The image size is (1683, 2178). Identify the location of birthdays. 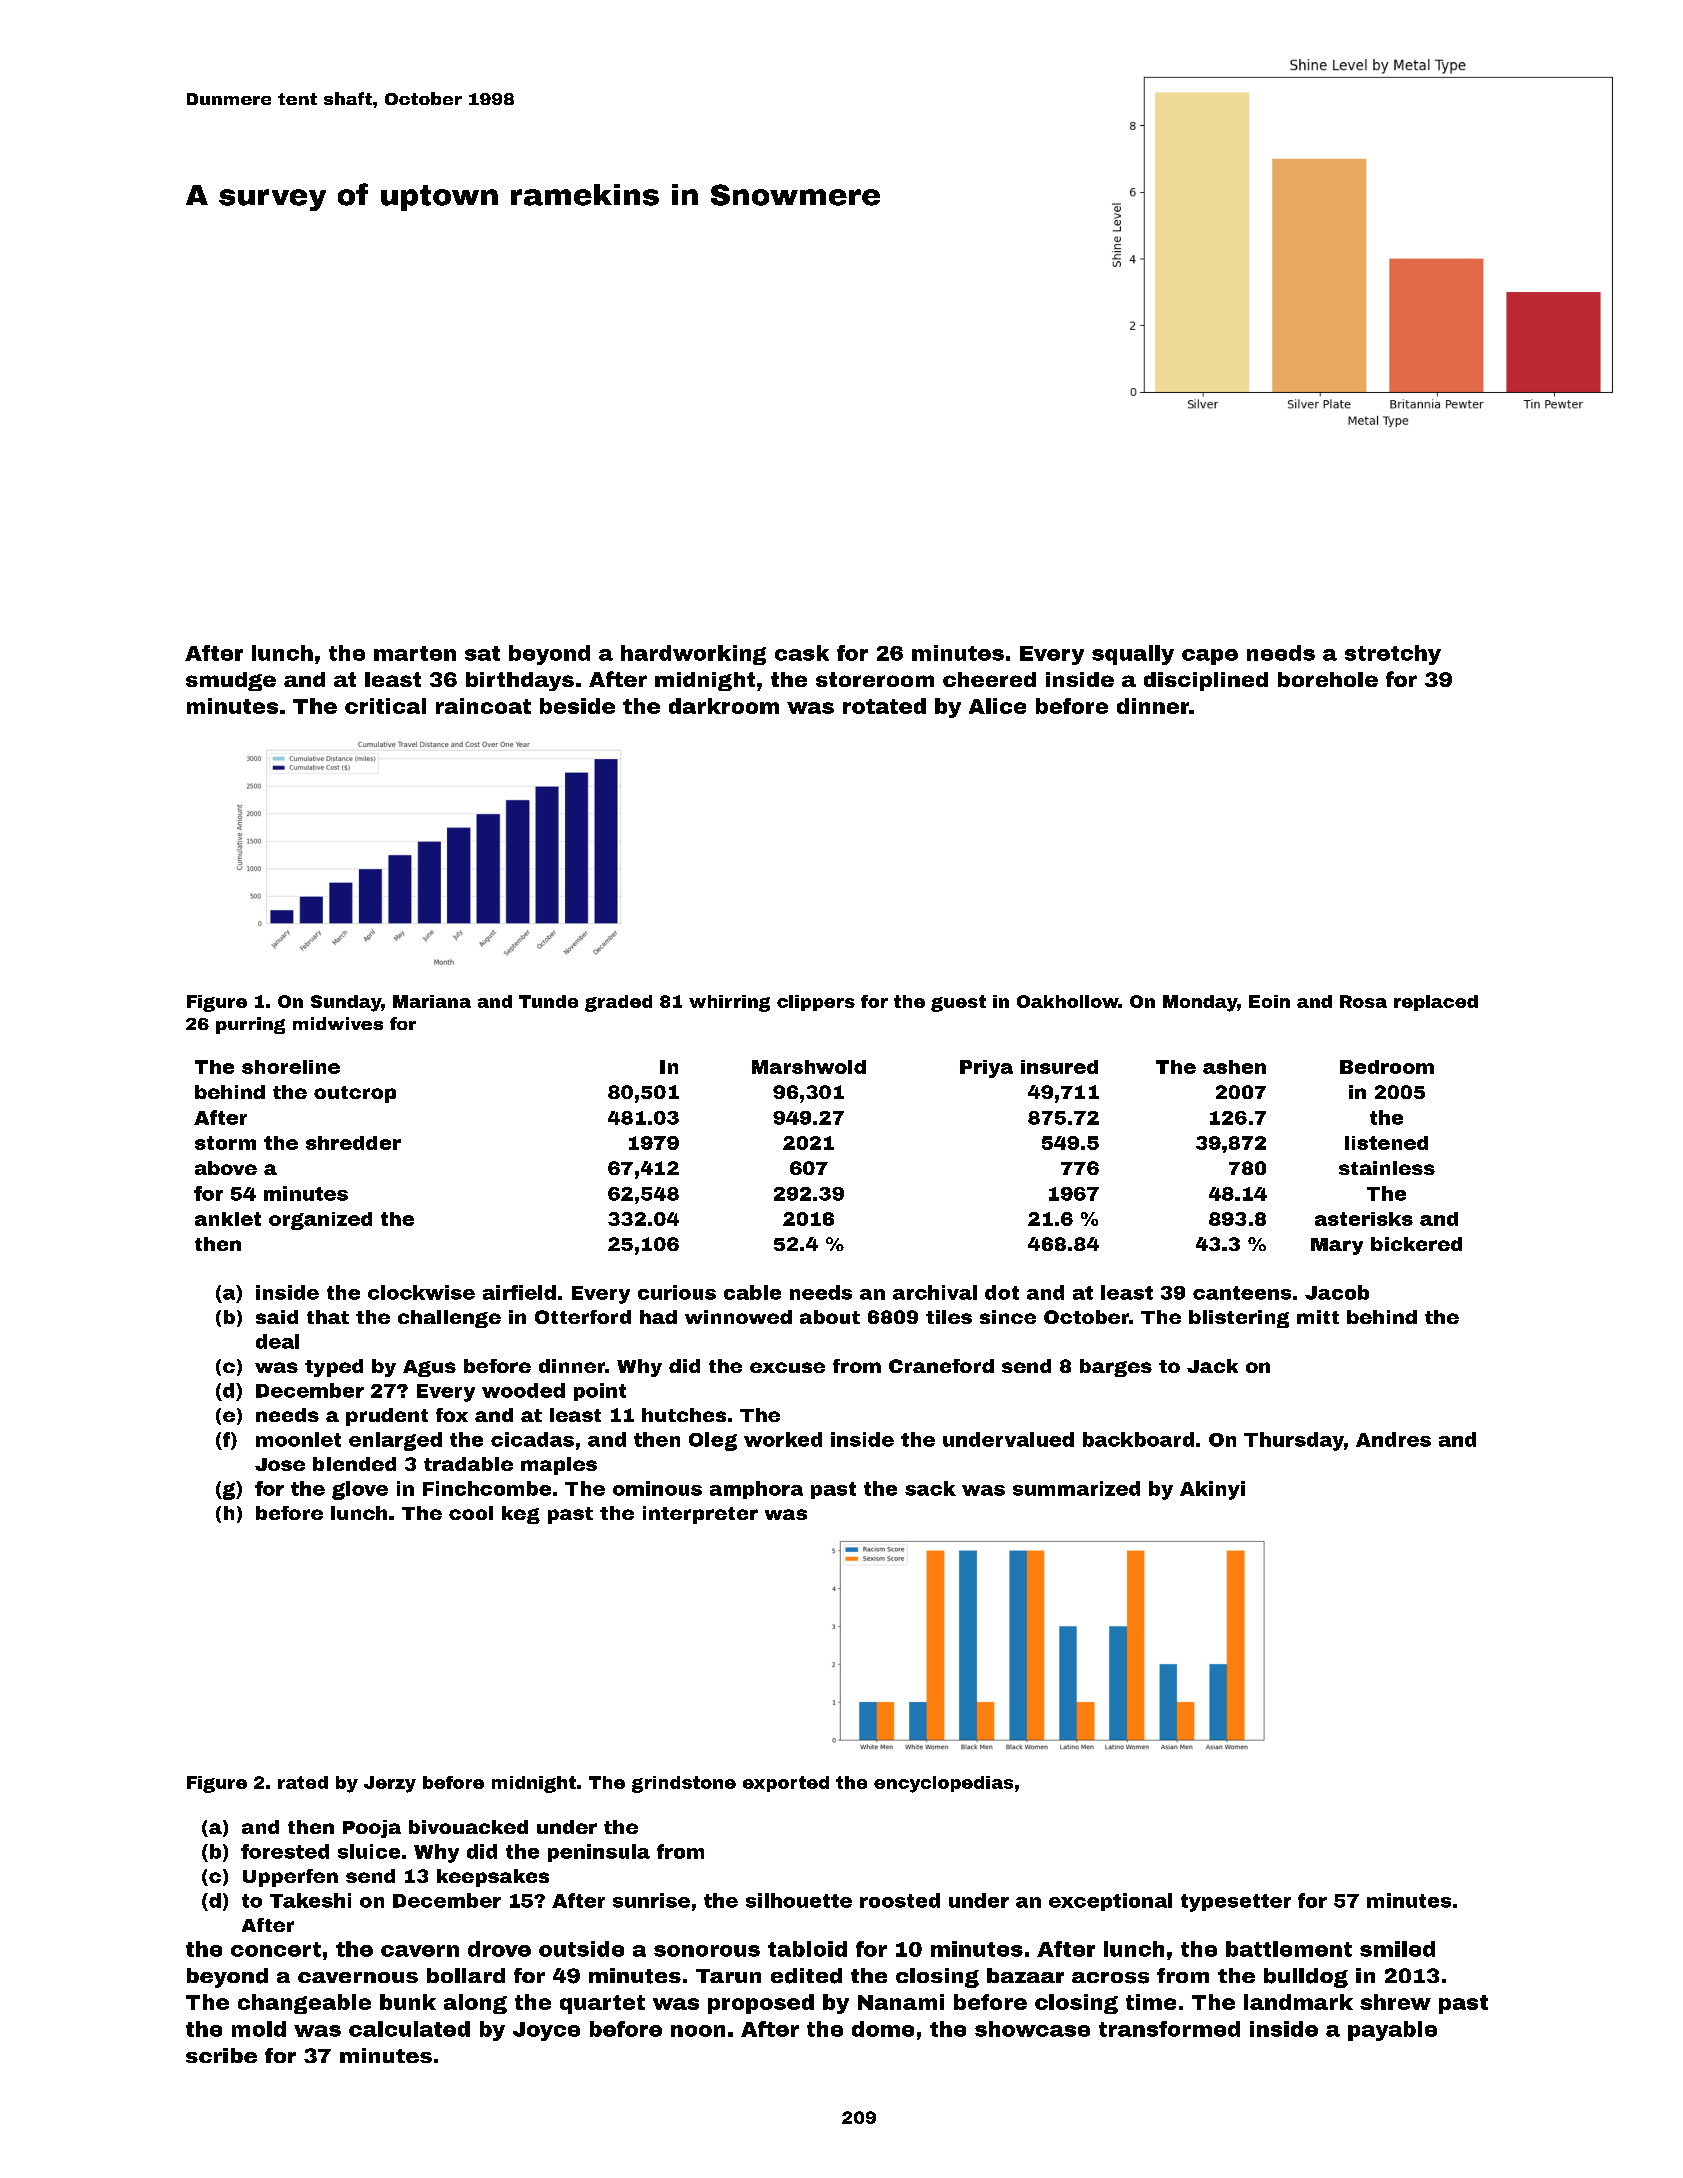
(520, 681).
